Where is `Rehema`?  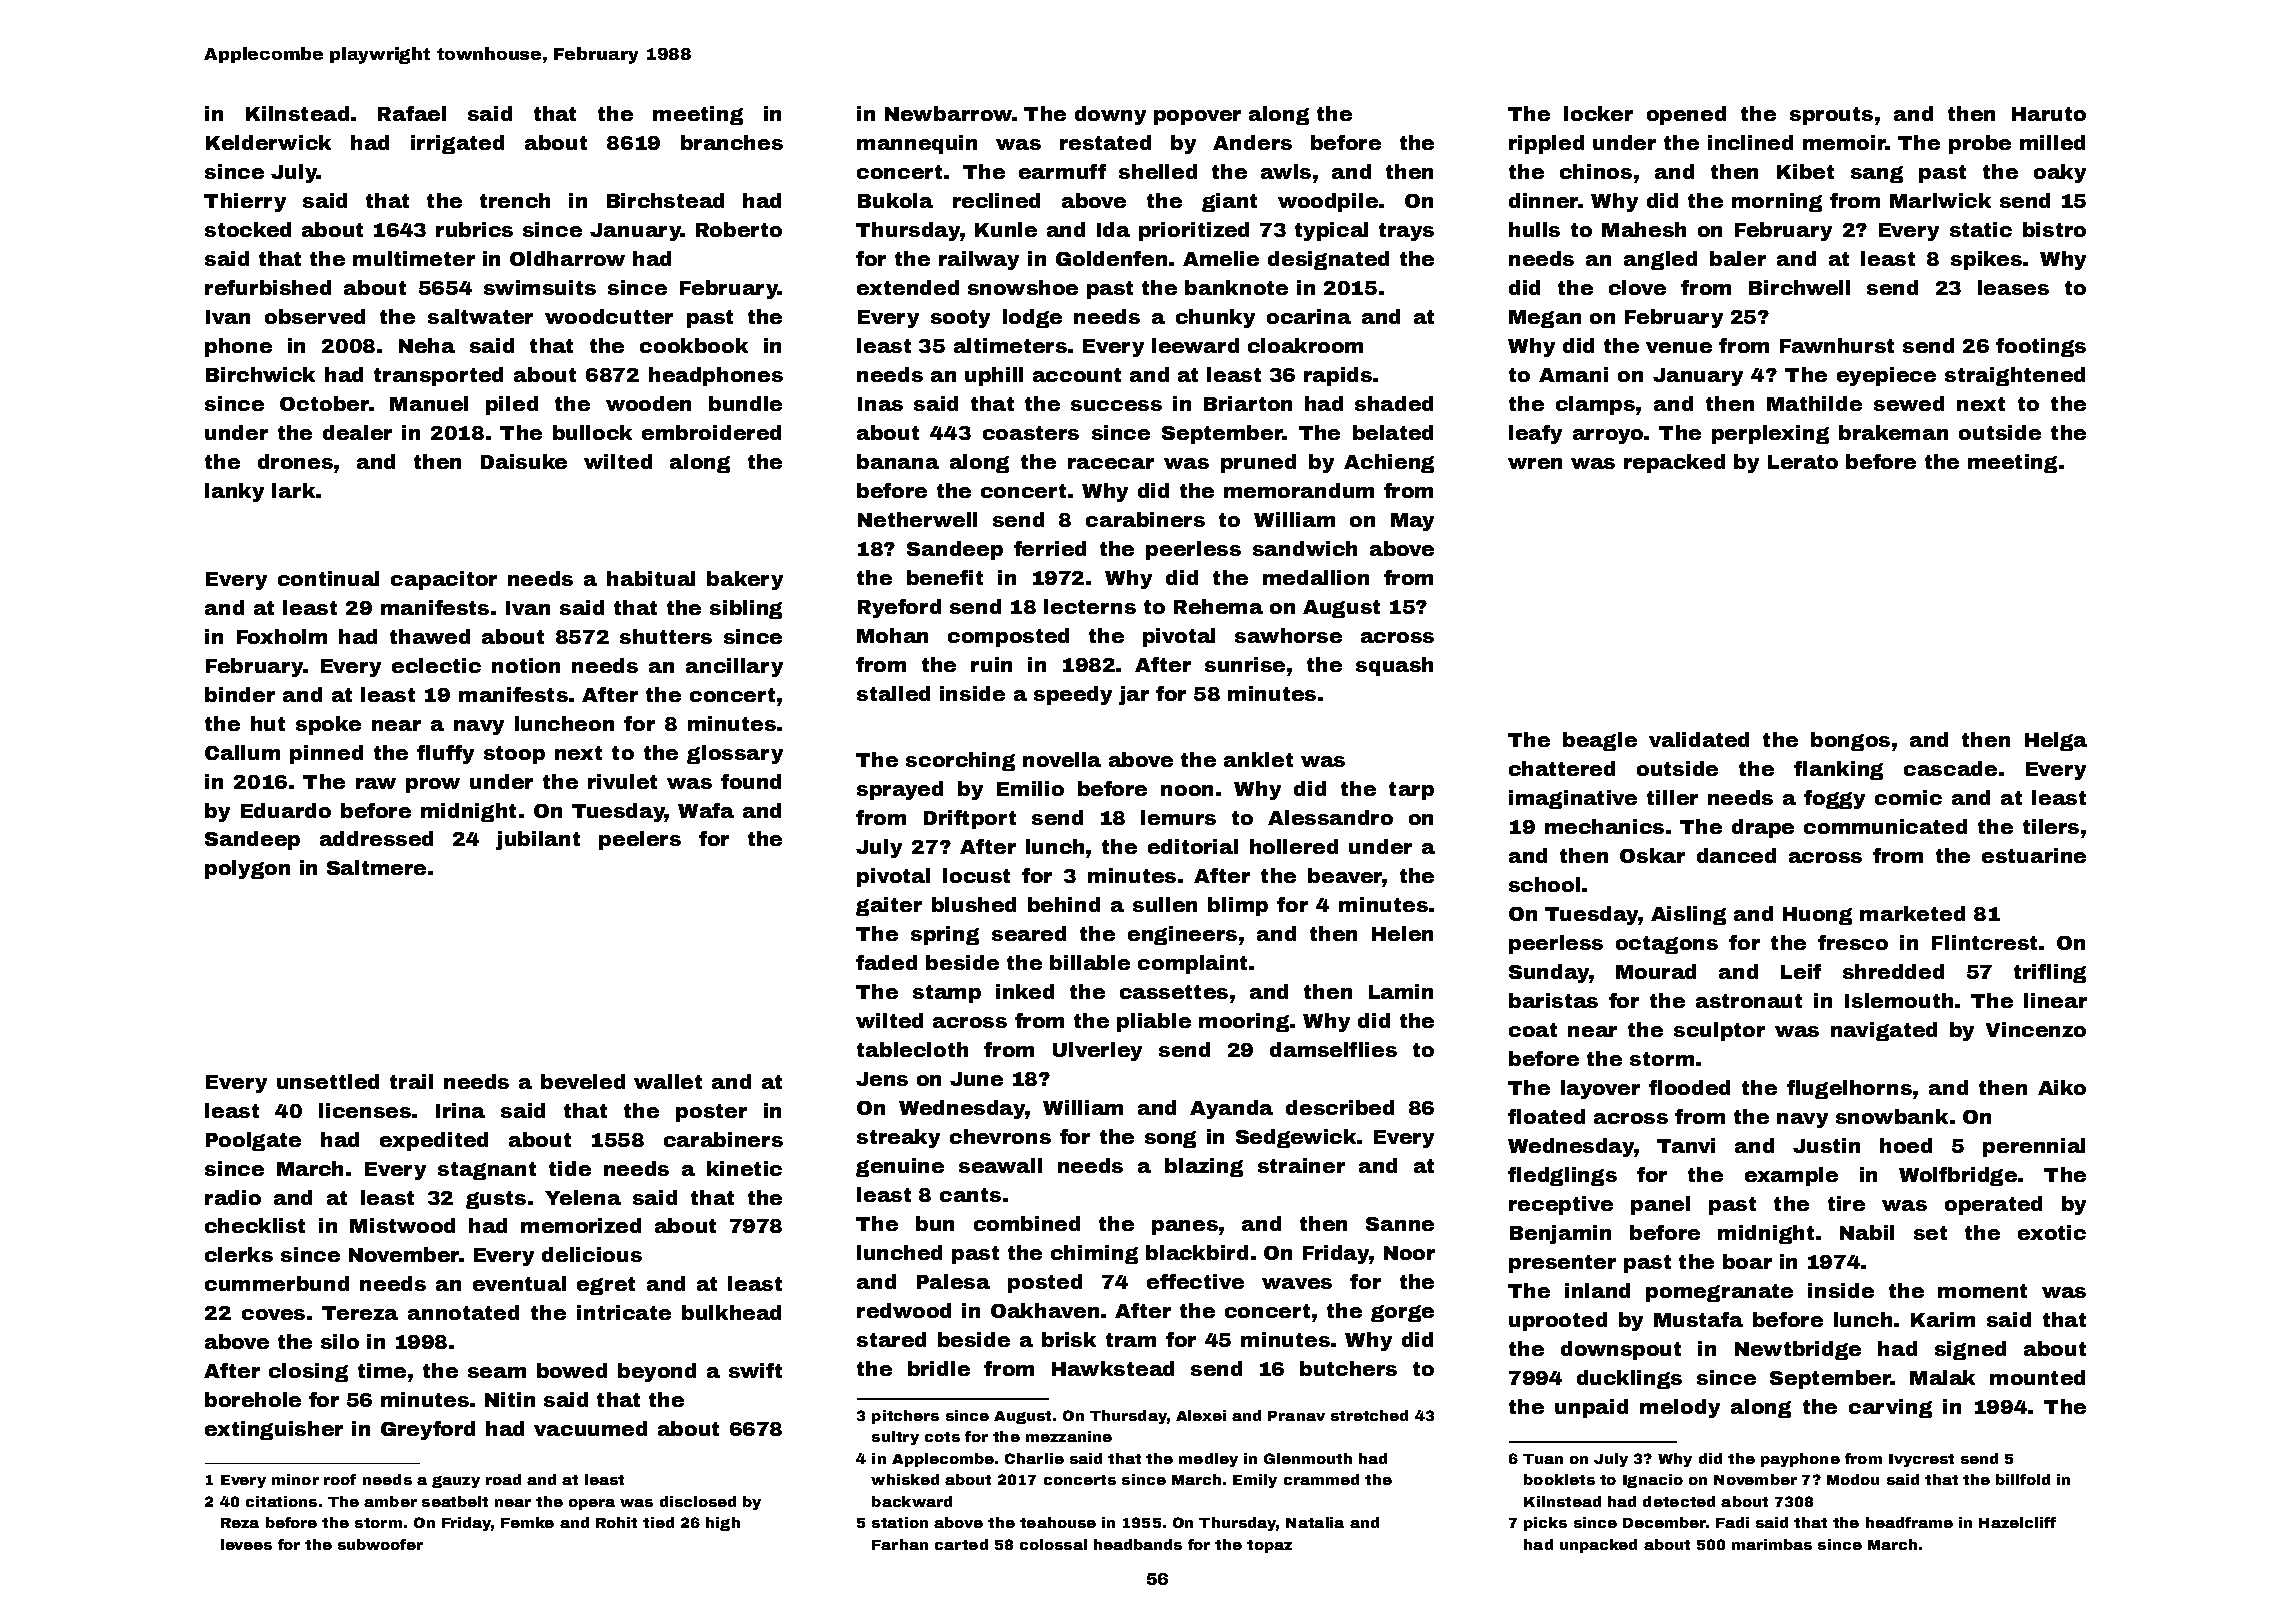
Rehema is located at coordinates (1218, 606).
